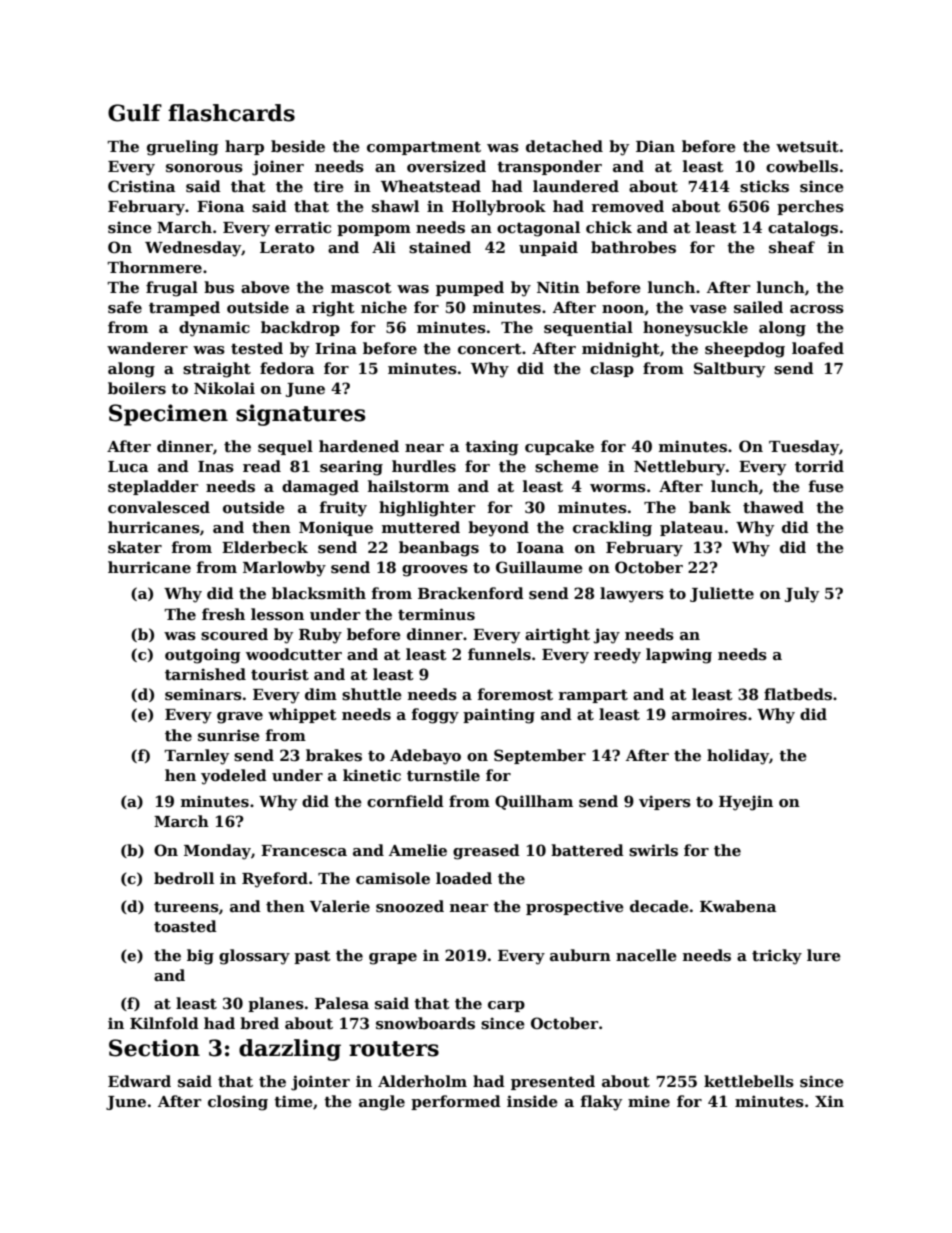 The height and width of the document is (1233, 952). I want to click on Kilnfold, so click(164, 1023).
